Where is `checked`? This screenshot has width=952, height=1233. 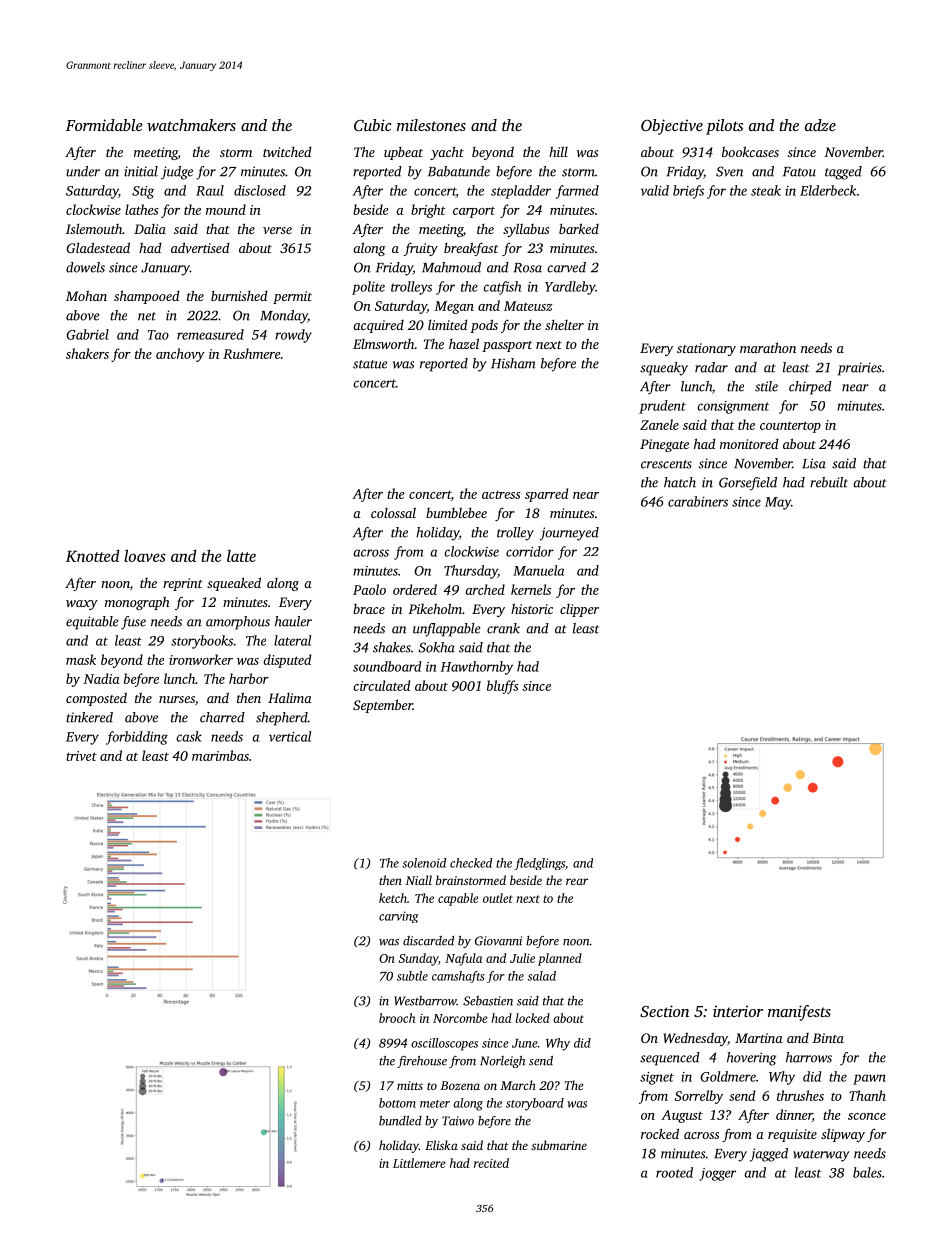
checked is located at coordinates (471, 863).
